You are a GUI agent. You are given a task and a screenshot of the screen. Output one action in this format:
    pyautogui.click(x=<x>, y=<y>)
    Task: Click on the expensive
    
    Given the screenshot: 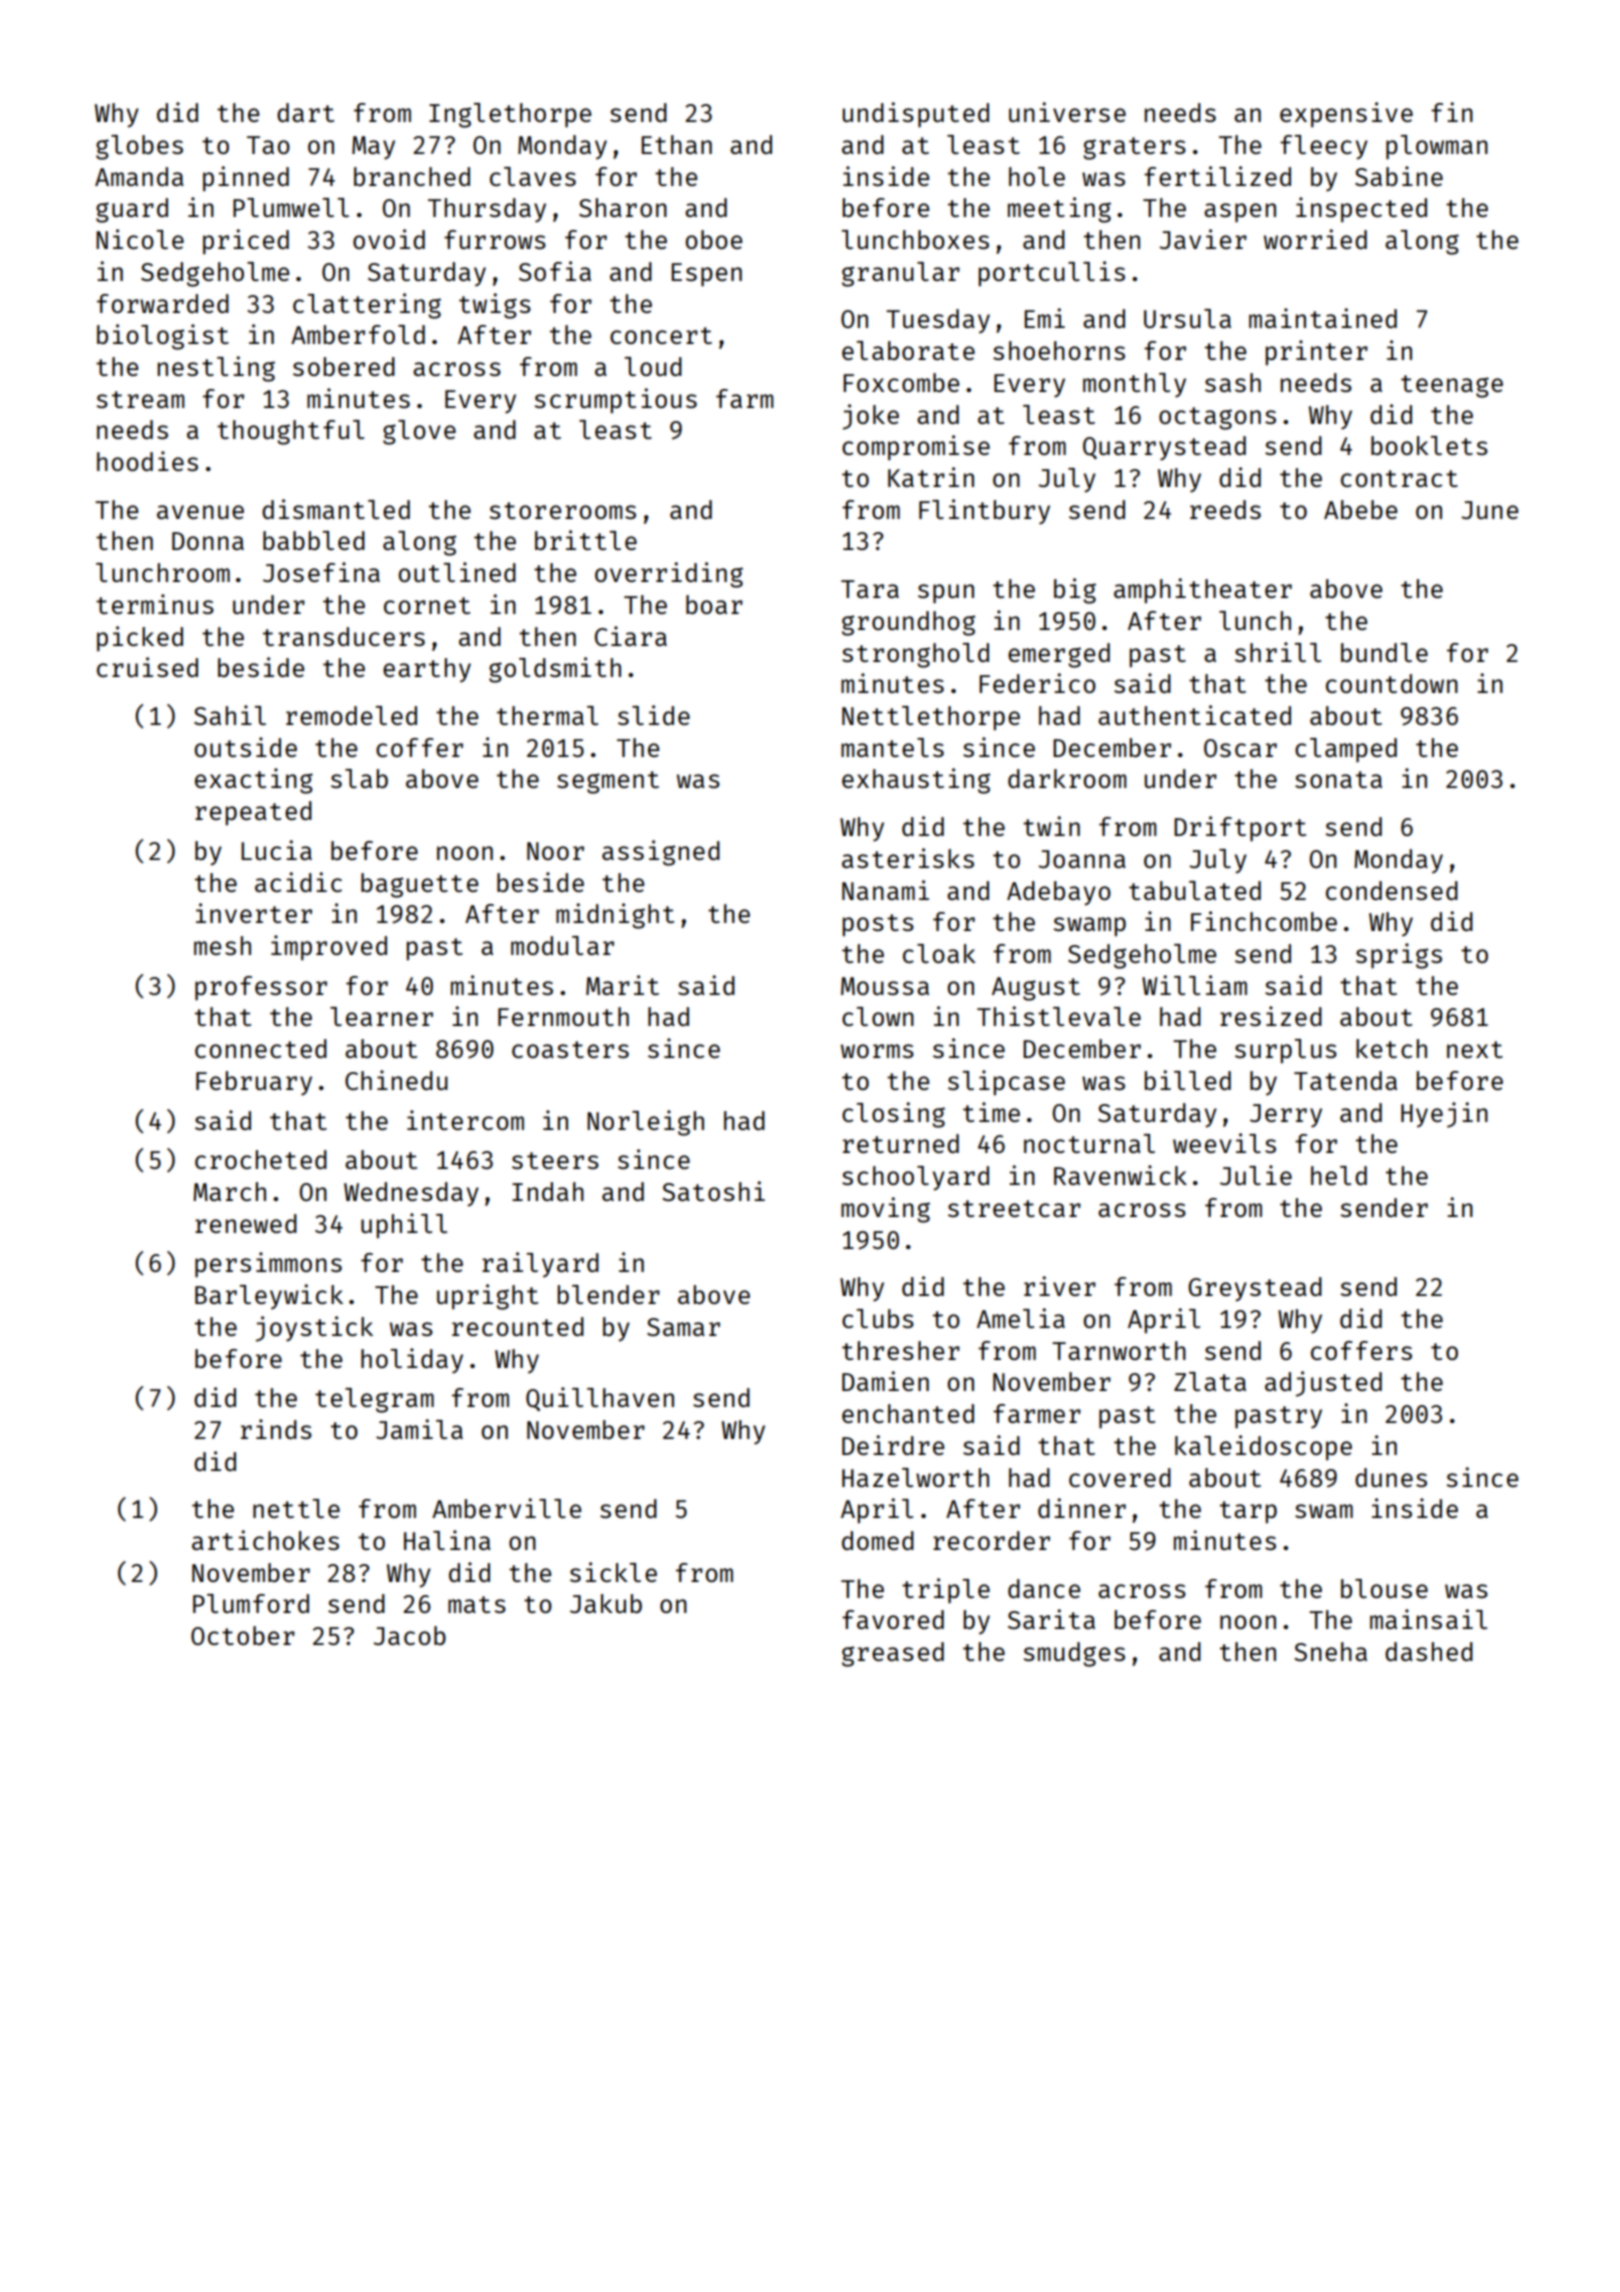 What is the action you would take?
    pyautogui.click(x=1346, y=114)
